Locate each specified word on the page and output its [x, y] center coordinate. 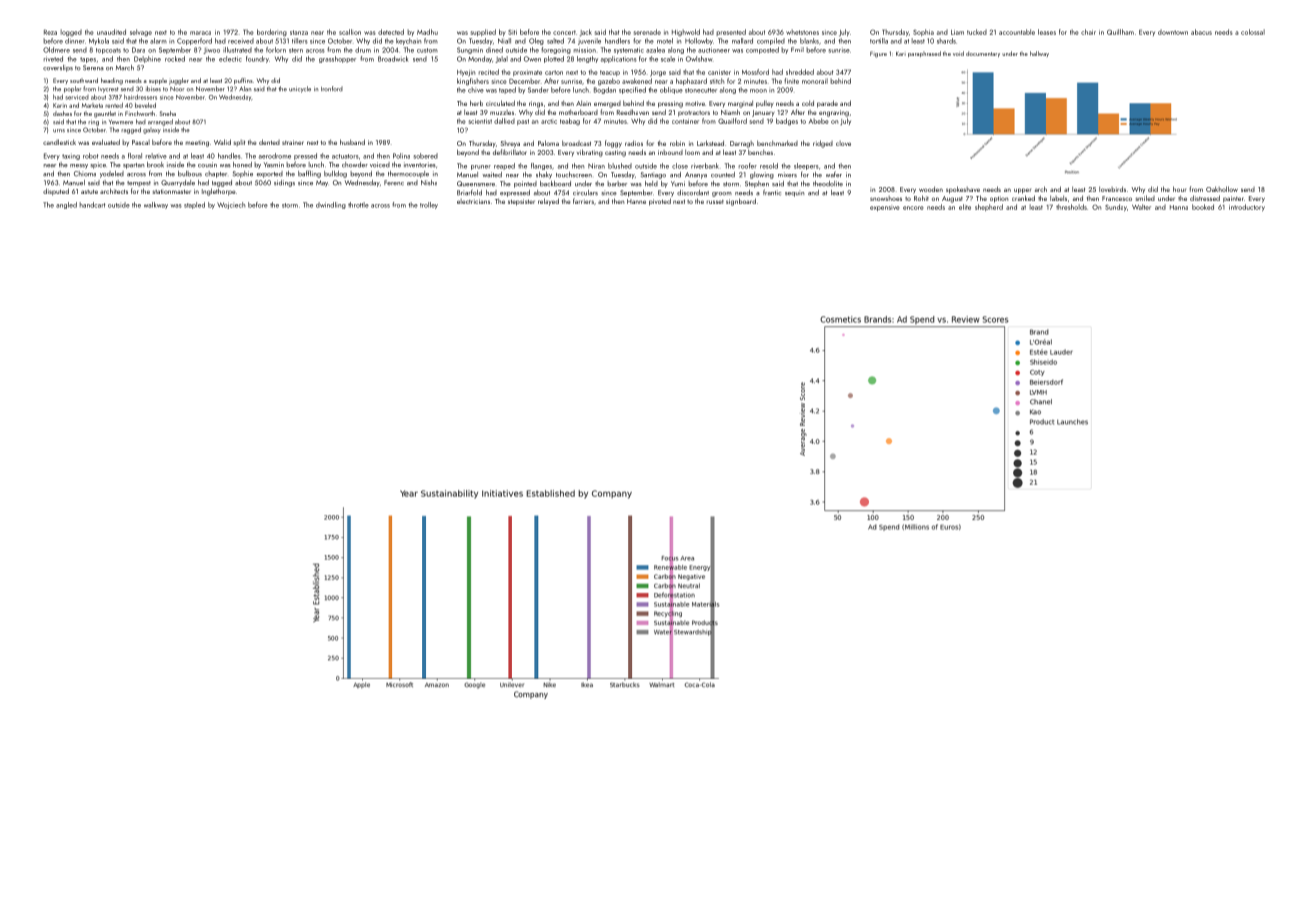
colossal [1253, 32]
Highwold [686, 33]
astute [89, 192]
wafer [834, 174]
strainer [293, 142]
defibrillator [510, 152]
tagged [222, 183]
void [958, 53]
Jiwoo [211, 51]
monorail [815, 81]
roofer [748, 166]
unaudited [111, 32]
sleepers [806, 166]
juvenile [589, 41]
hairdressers [140, 97]
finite [791, 81]
